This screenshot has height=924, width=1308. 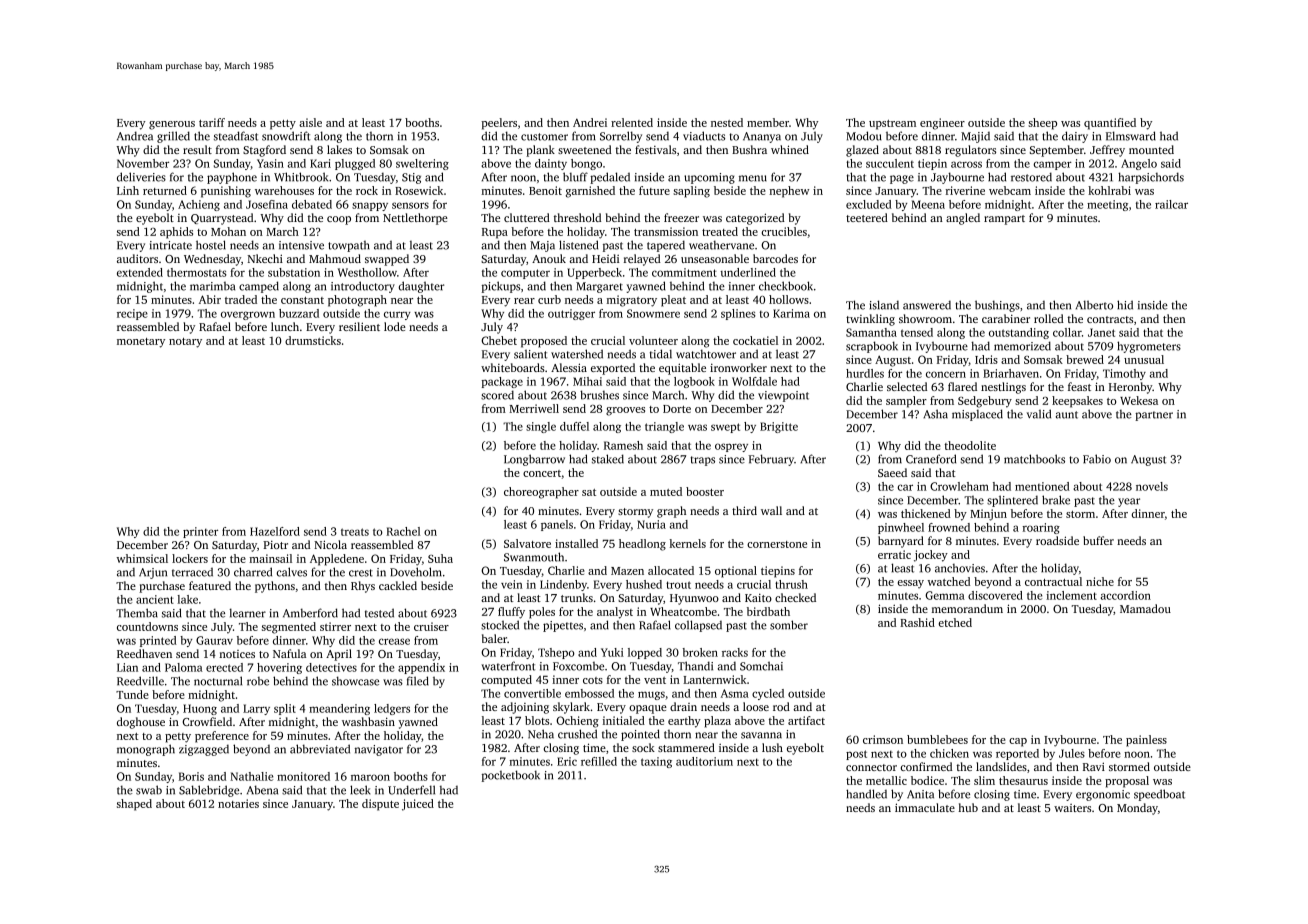 What do you see at coordinates (499, 124) in the screenshot?
I see `peelers` at bounding box center [499, 124].
